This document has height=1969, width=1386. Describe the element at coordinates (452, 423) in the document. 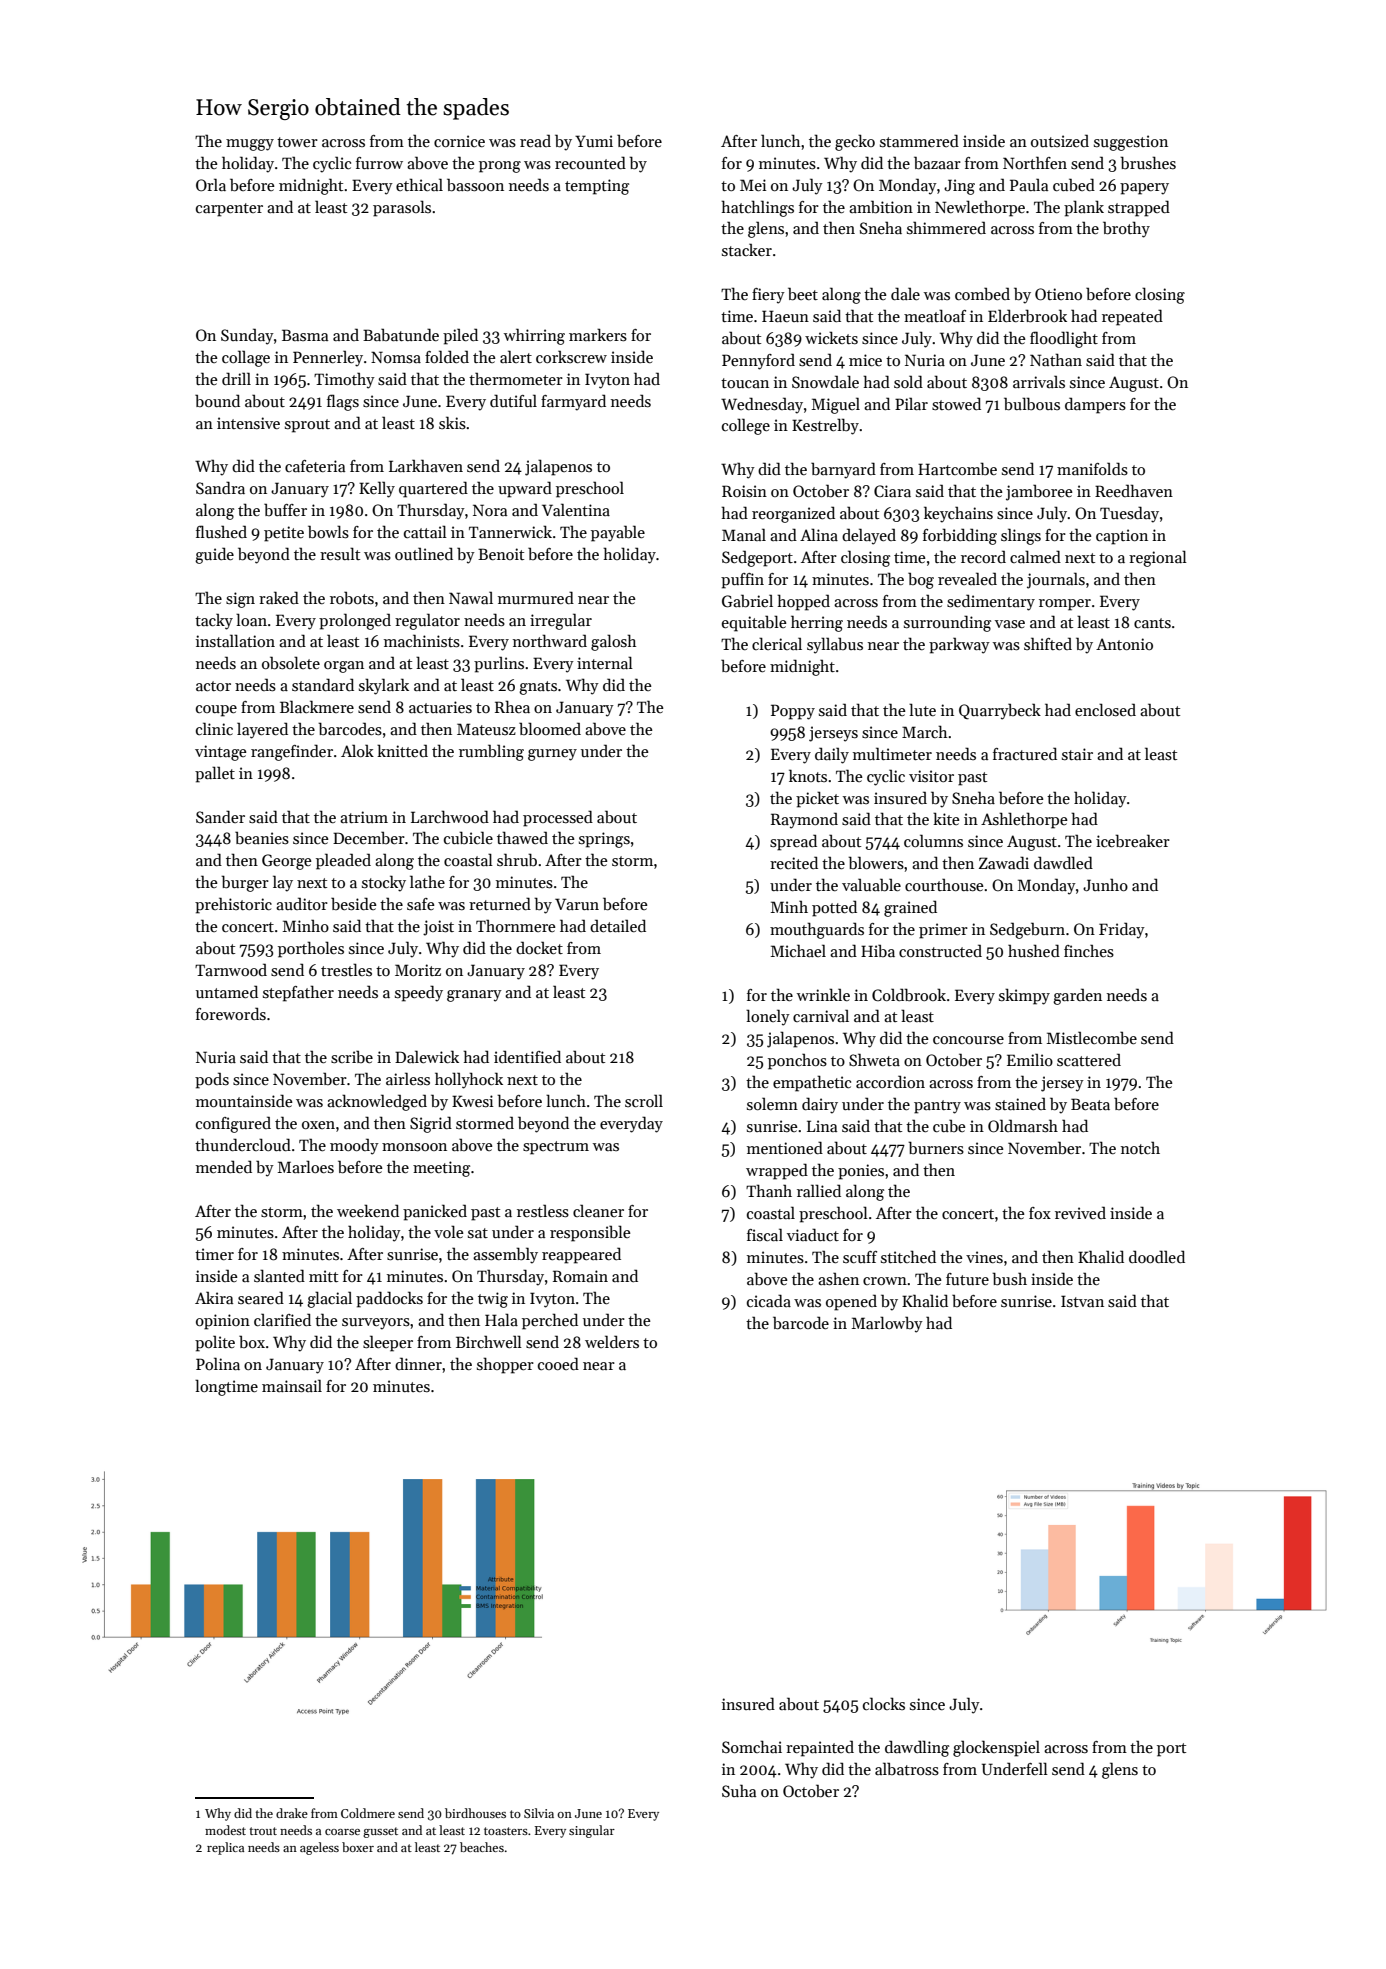

I see `skis` at that location.
